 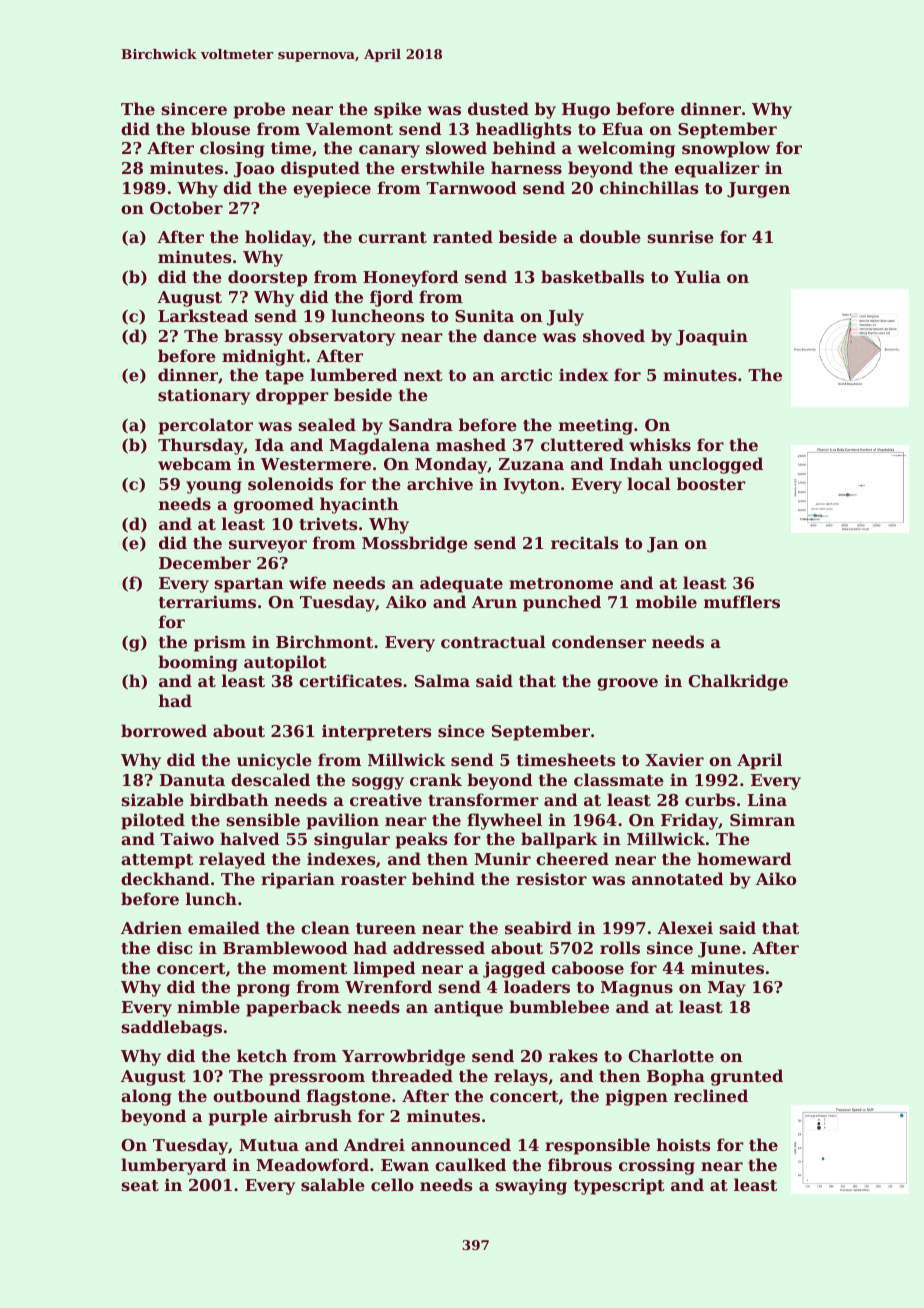 I want to click on grunted, so click(x=747, y=1077).
